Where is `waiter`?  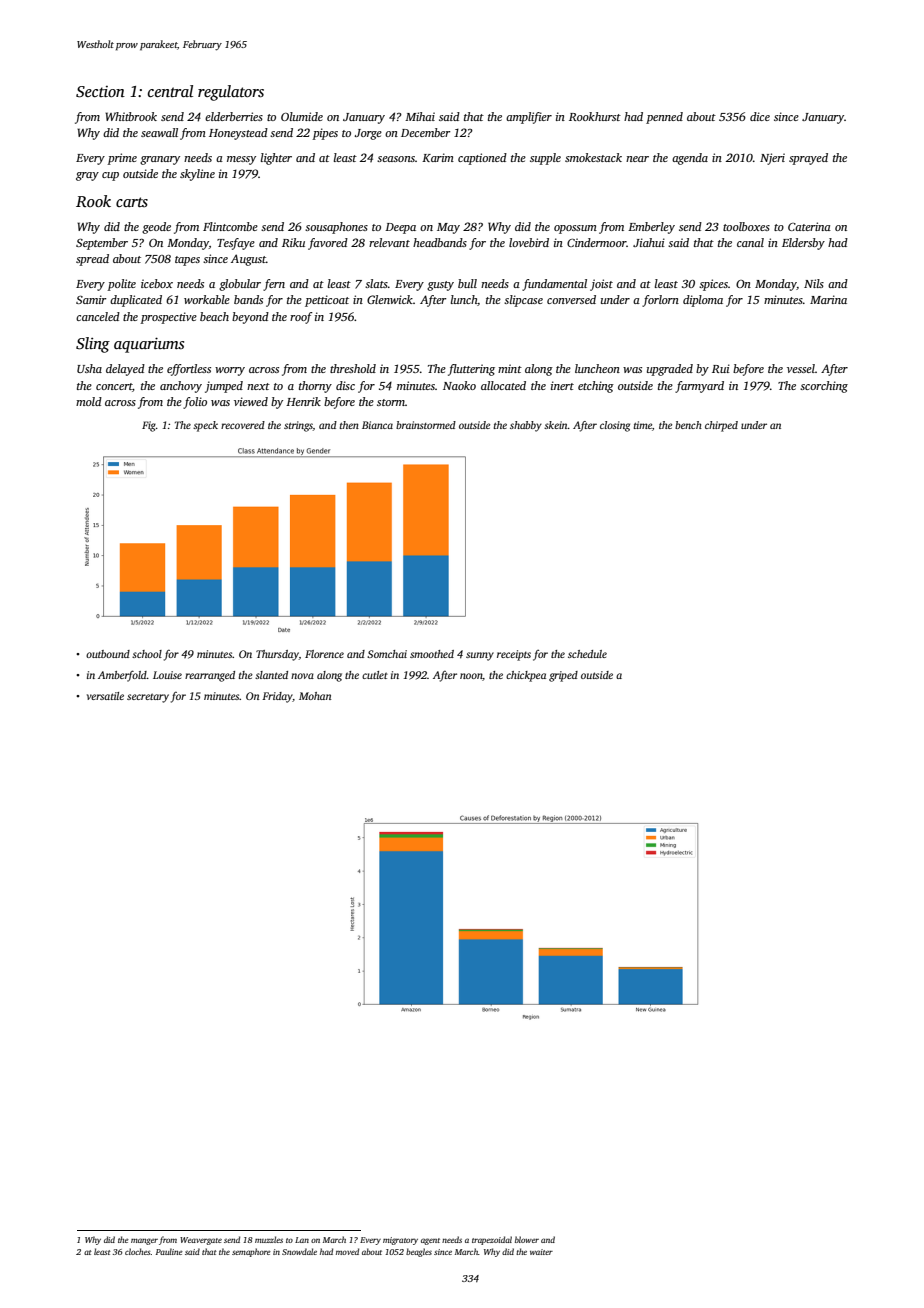 waiter is located at coordinates (541, 1252).
